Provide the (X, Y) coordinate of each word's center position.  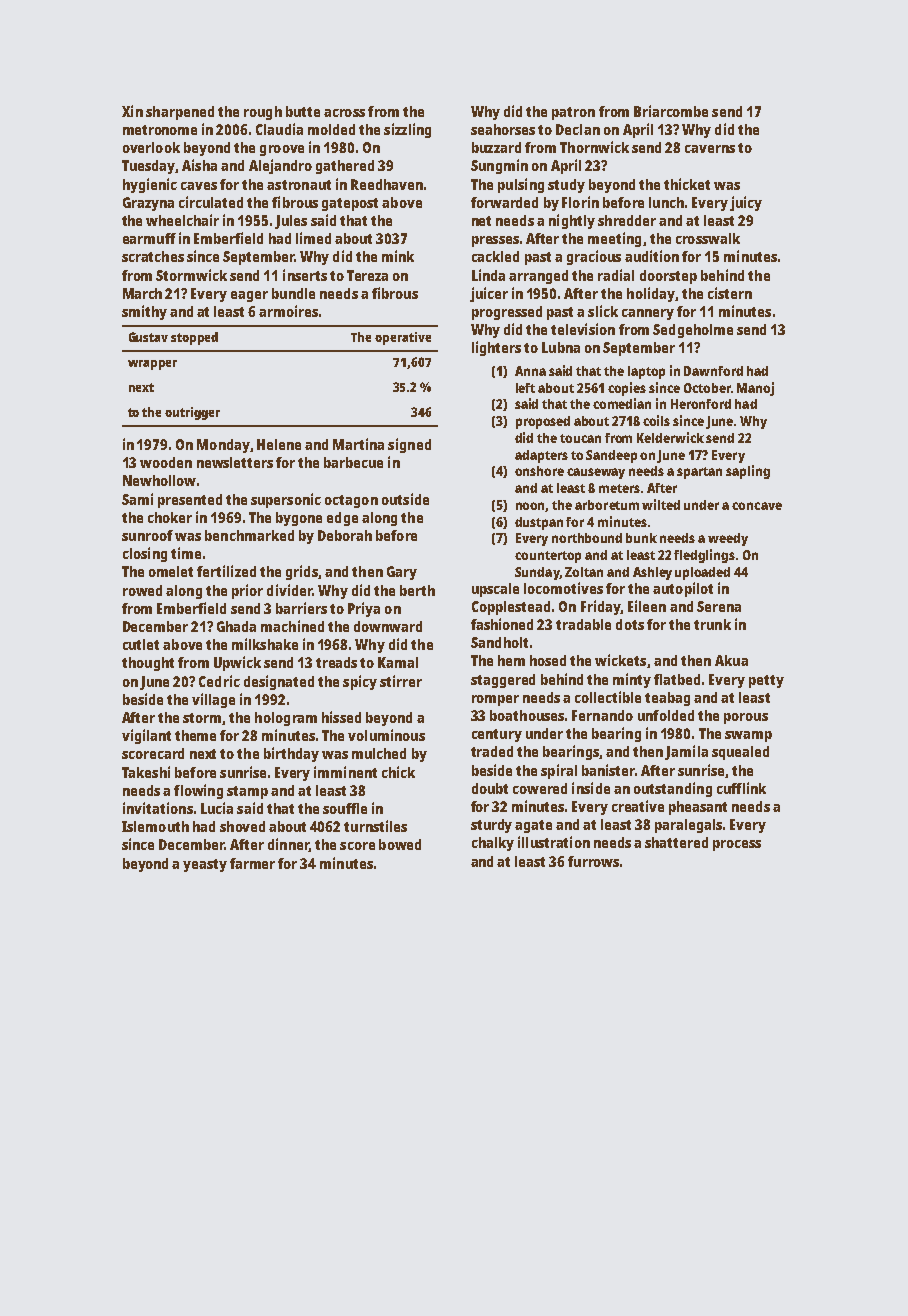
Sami (137, 499)
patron (573, 113)
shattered (676, 842)
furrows (593, 861)
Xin (132, 111)
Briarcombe (671, 111)
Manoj (755, 389)
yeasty (205, 865)
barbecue (353, 462)
